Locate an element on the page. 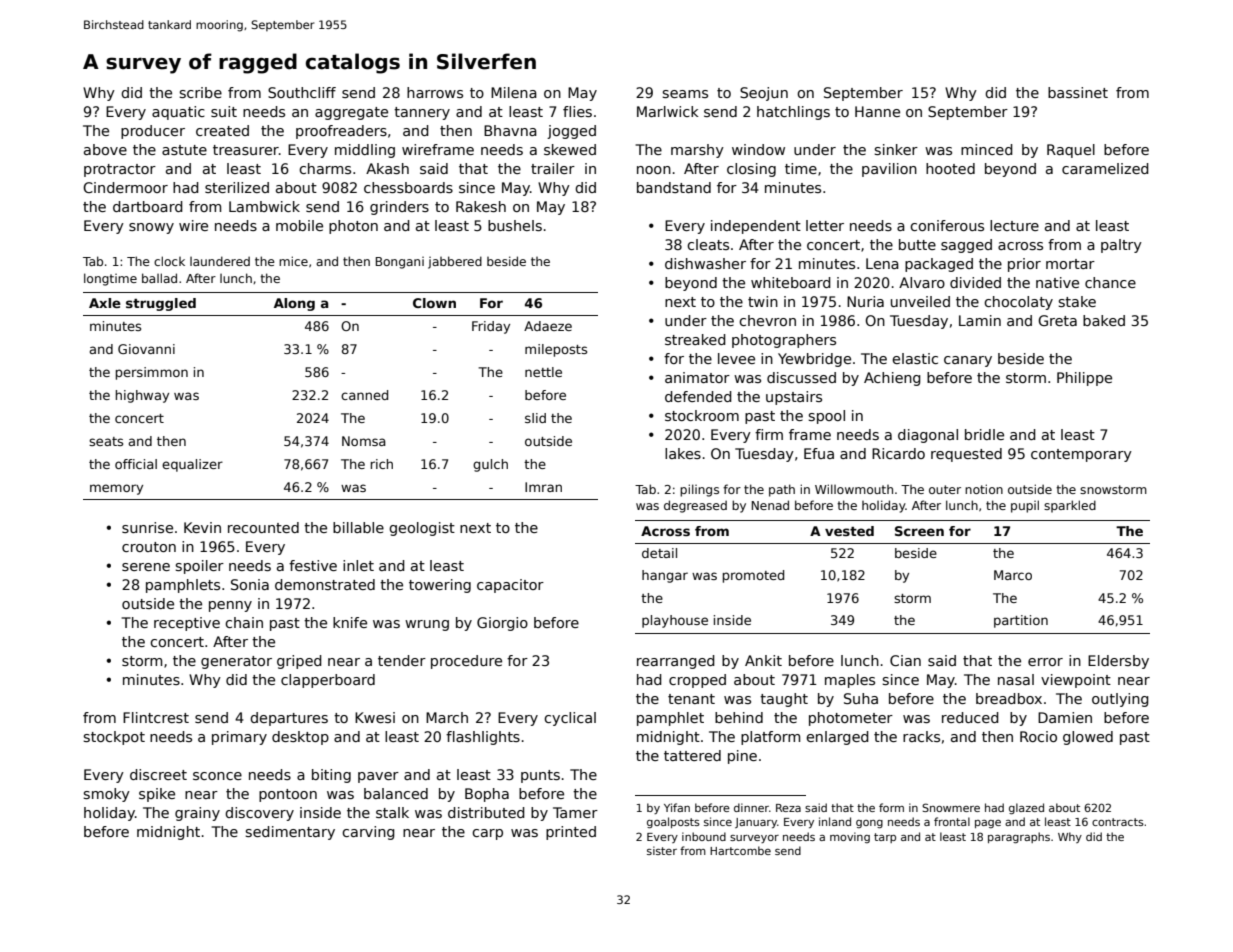 This document has height=952, width=1233. Rocio is located at coordinates (1038, 736).
